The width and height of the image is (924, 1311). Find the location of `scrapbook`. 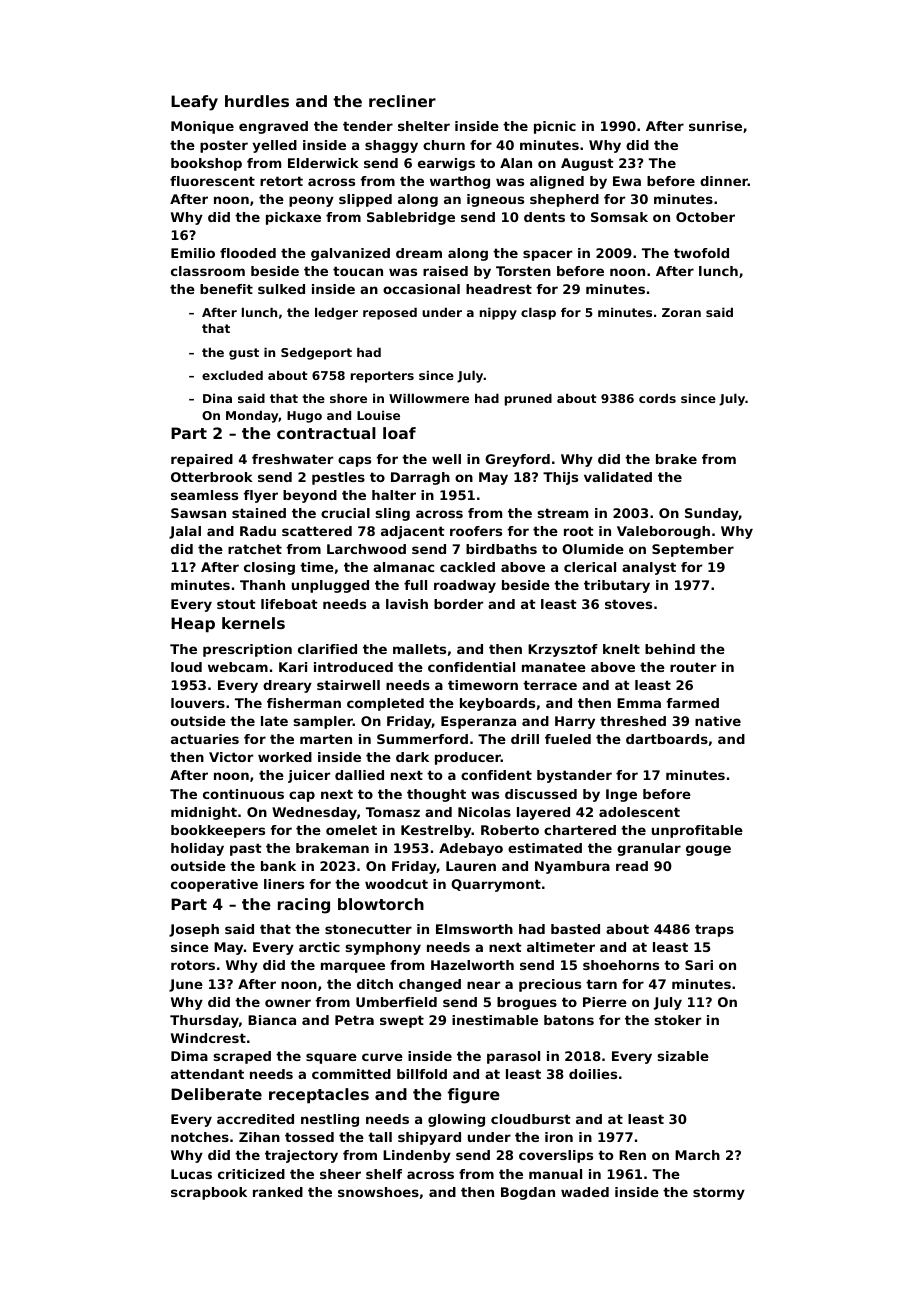

scrapbook is located at coordinates (209, 1193).
